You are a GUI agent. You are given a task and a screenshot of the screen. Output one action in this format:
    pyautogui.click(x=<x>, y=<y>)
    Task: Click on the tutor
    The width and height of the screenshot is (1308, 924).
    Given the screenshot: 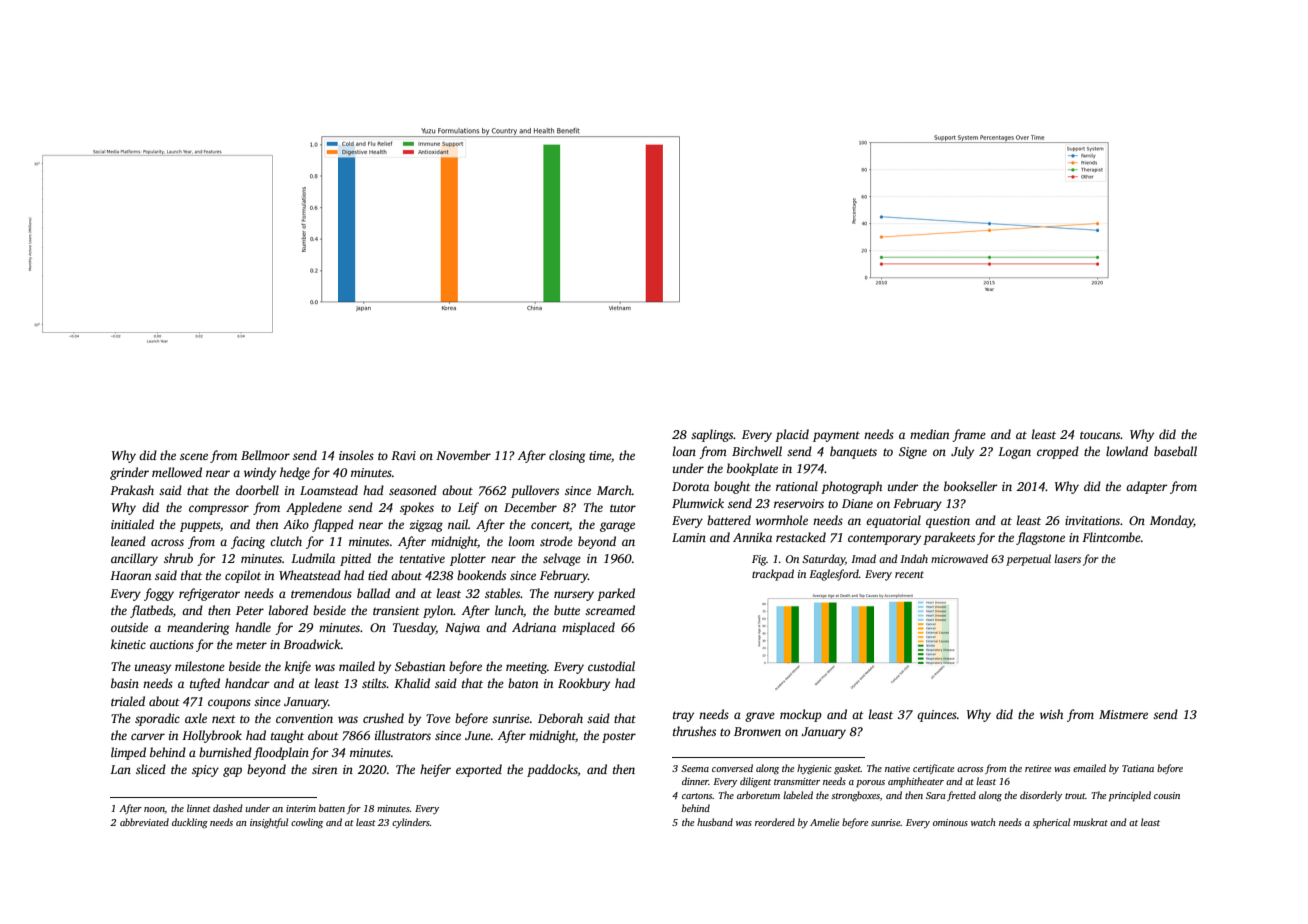 What is the action you would take?
    pyautogui.click(x=623, y=508)
